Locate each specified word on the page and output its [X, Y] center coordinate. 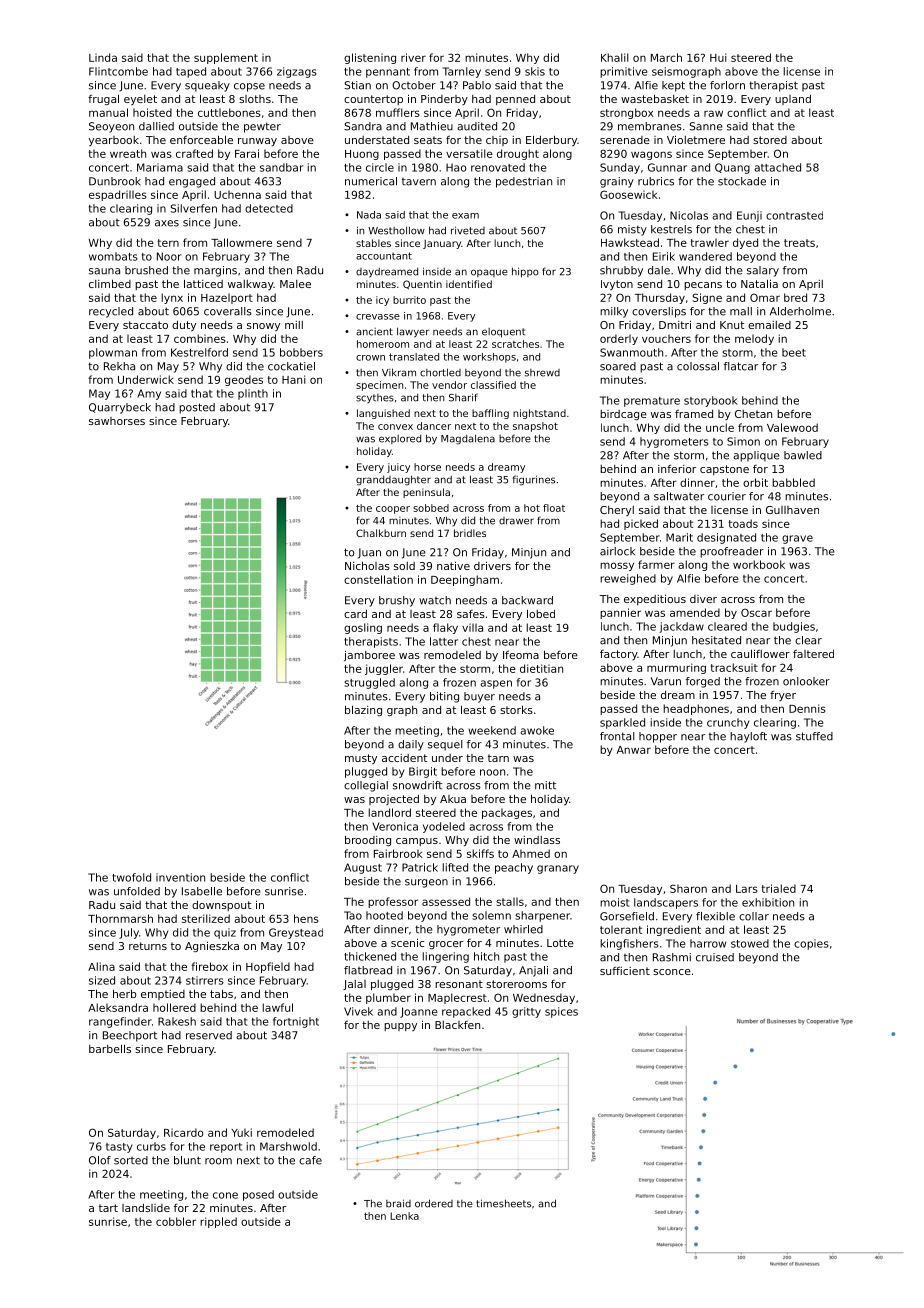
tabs [221, 993]
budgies [794, 627]
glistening [370, 58]
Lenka [404, 1216]
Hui [718, 57]
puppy [400, 1027]
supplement [226, 58]
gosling [363, 628]
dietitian [541, 668]
